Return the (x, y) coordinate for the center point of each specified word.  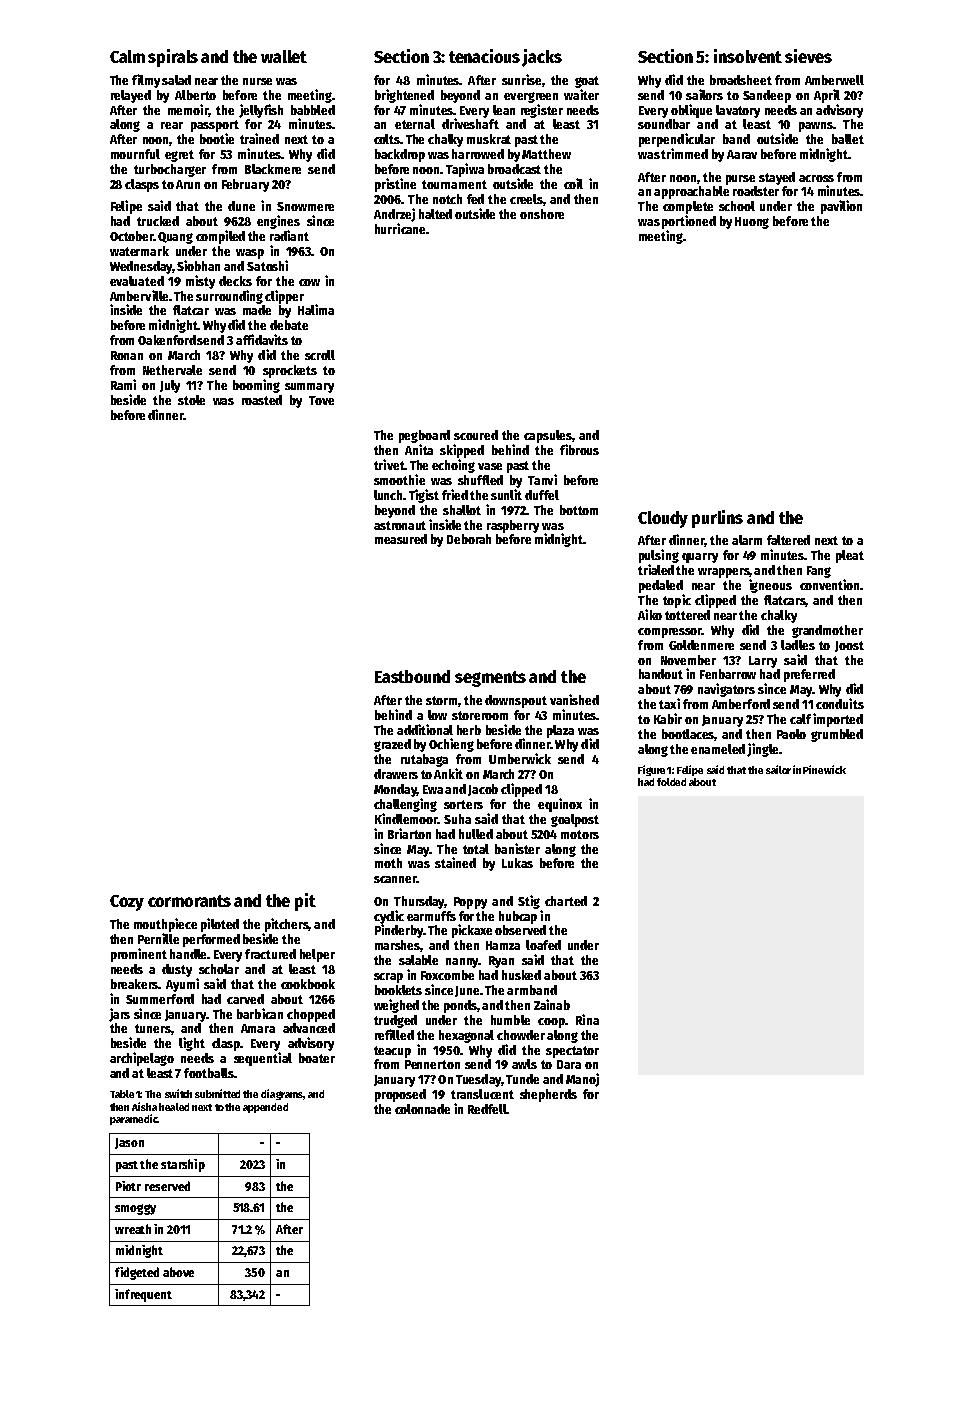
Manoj (582, 1080)
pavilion (841, 207)
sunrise (521, 79)
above (178, 1272)
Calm (127, 56)
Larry (763, 662)
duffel (542, 495)
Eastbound (412, 676)
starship (183, 1165)
